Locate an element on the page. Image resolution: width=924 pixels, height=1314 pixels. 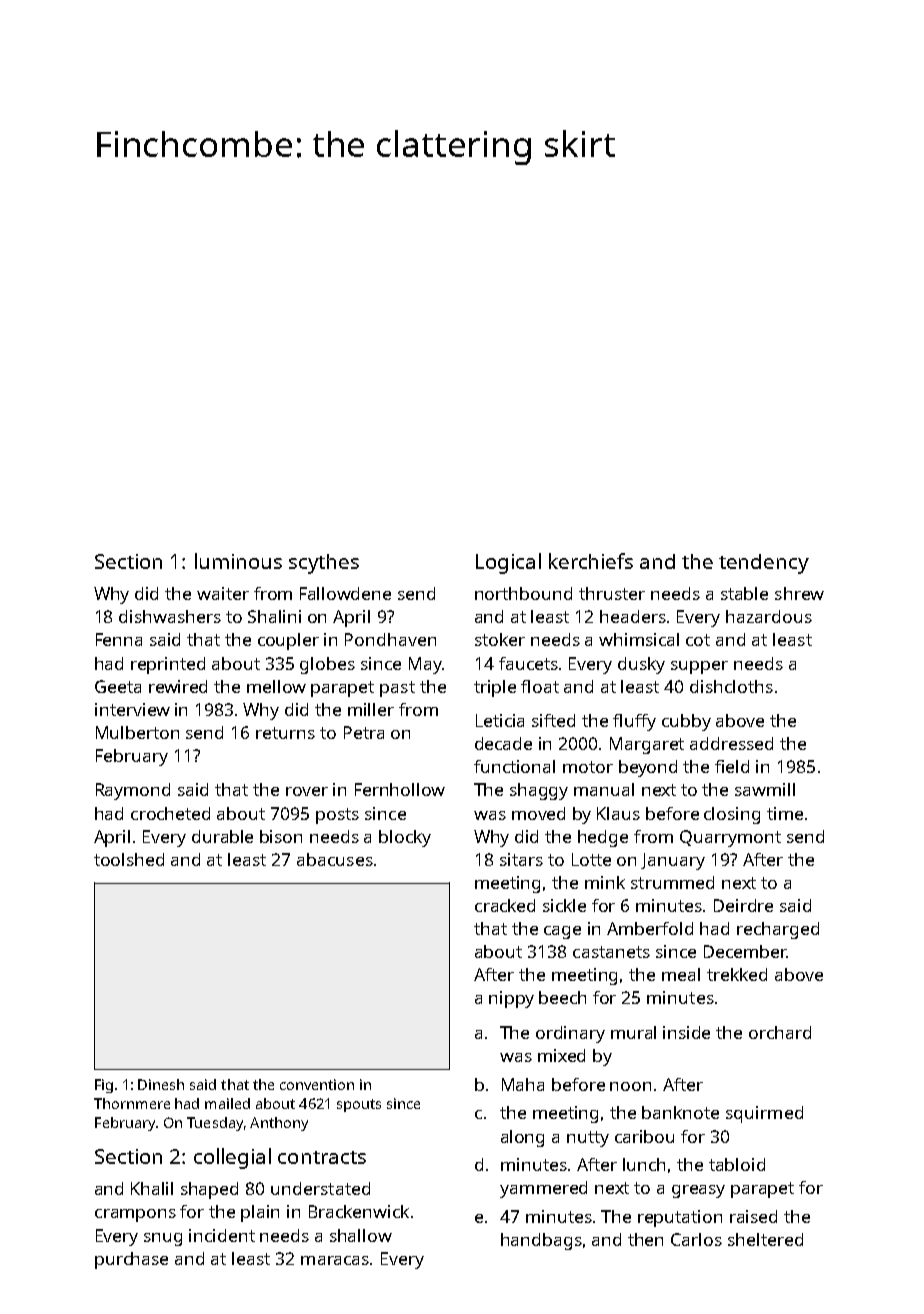
Logical is located at coordinates (508, 563).
